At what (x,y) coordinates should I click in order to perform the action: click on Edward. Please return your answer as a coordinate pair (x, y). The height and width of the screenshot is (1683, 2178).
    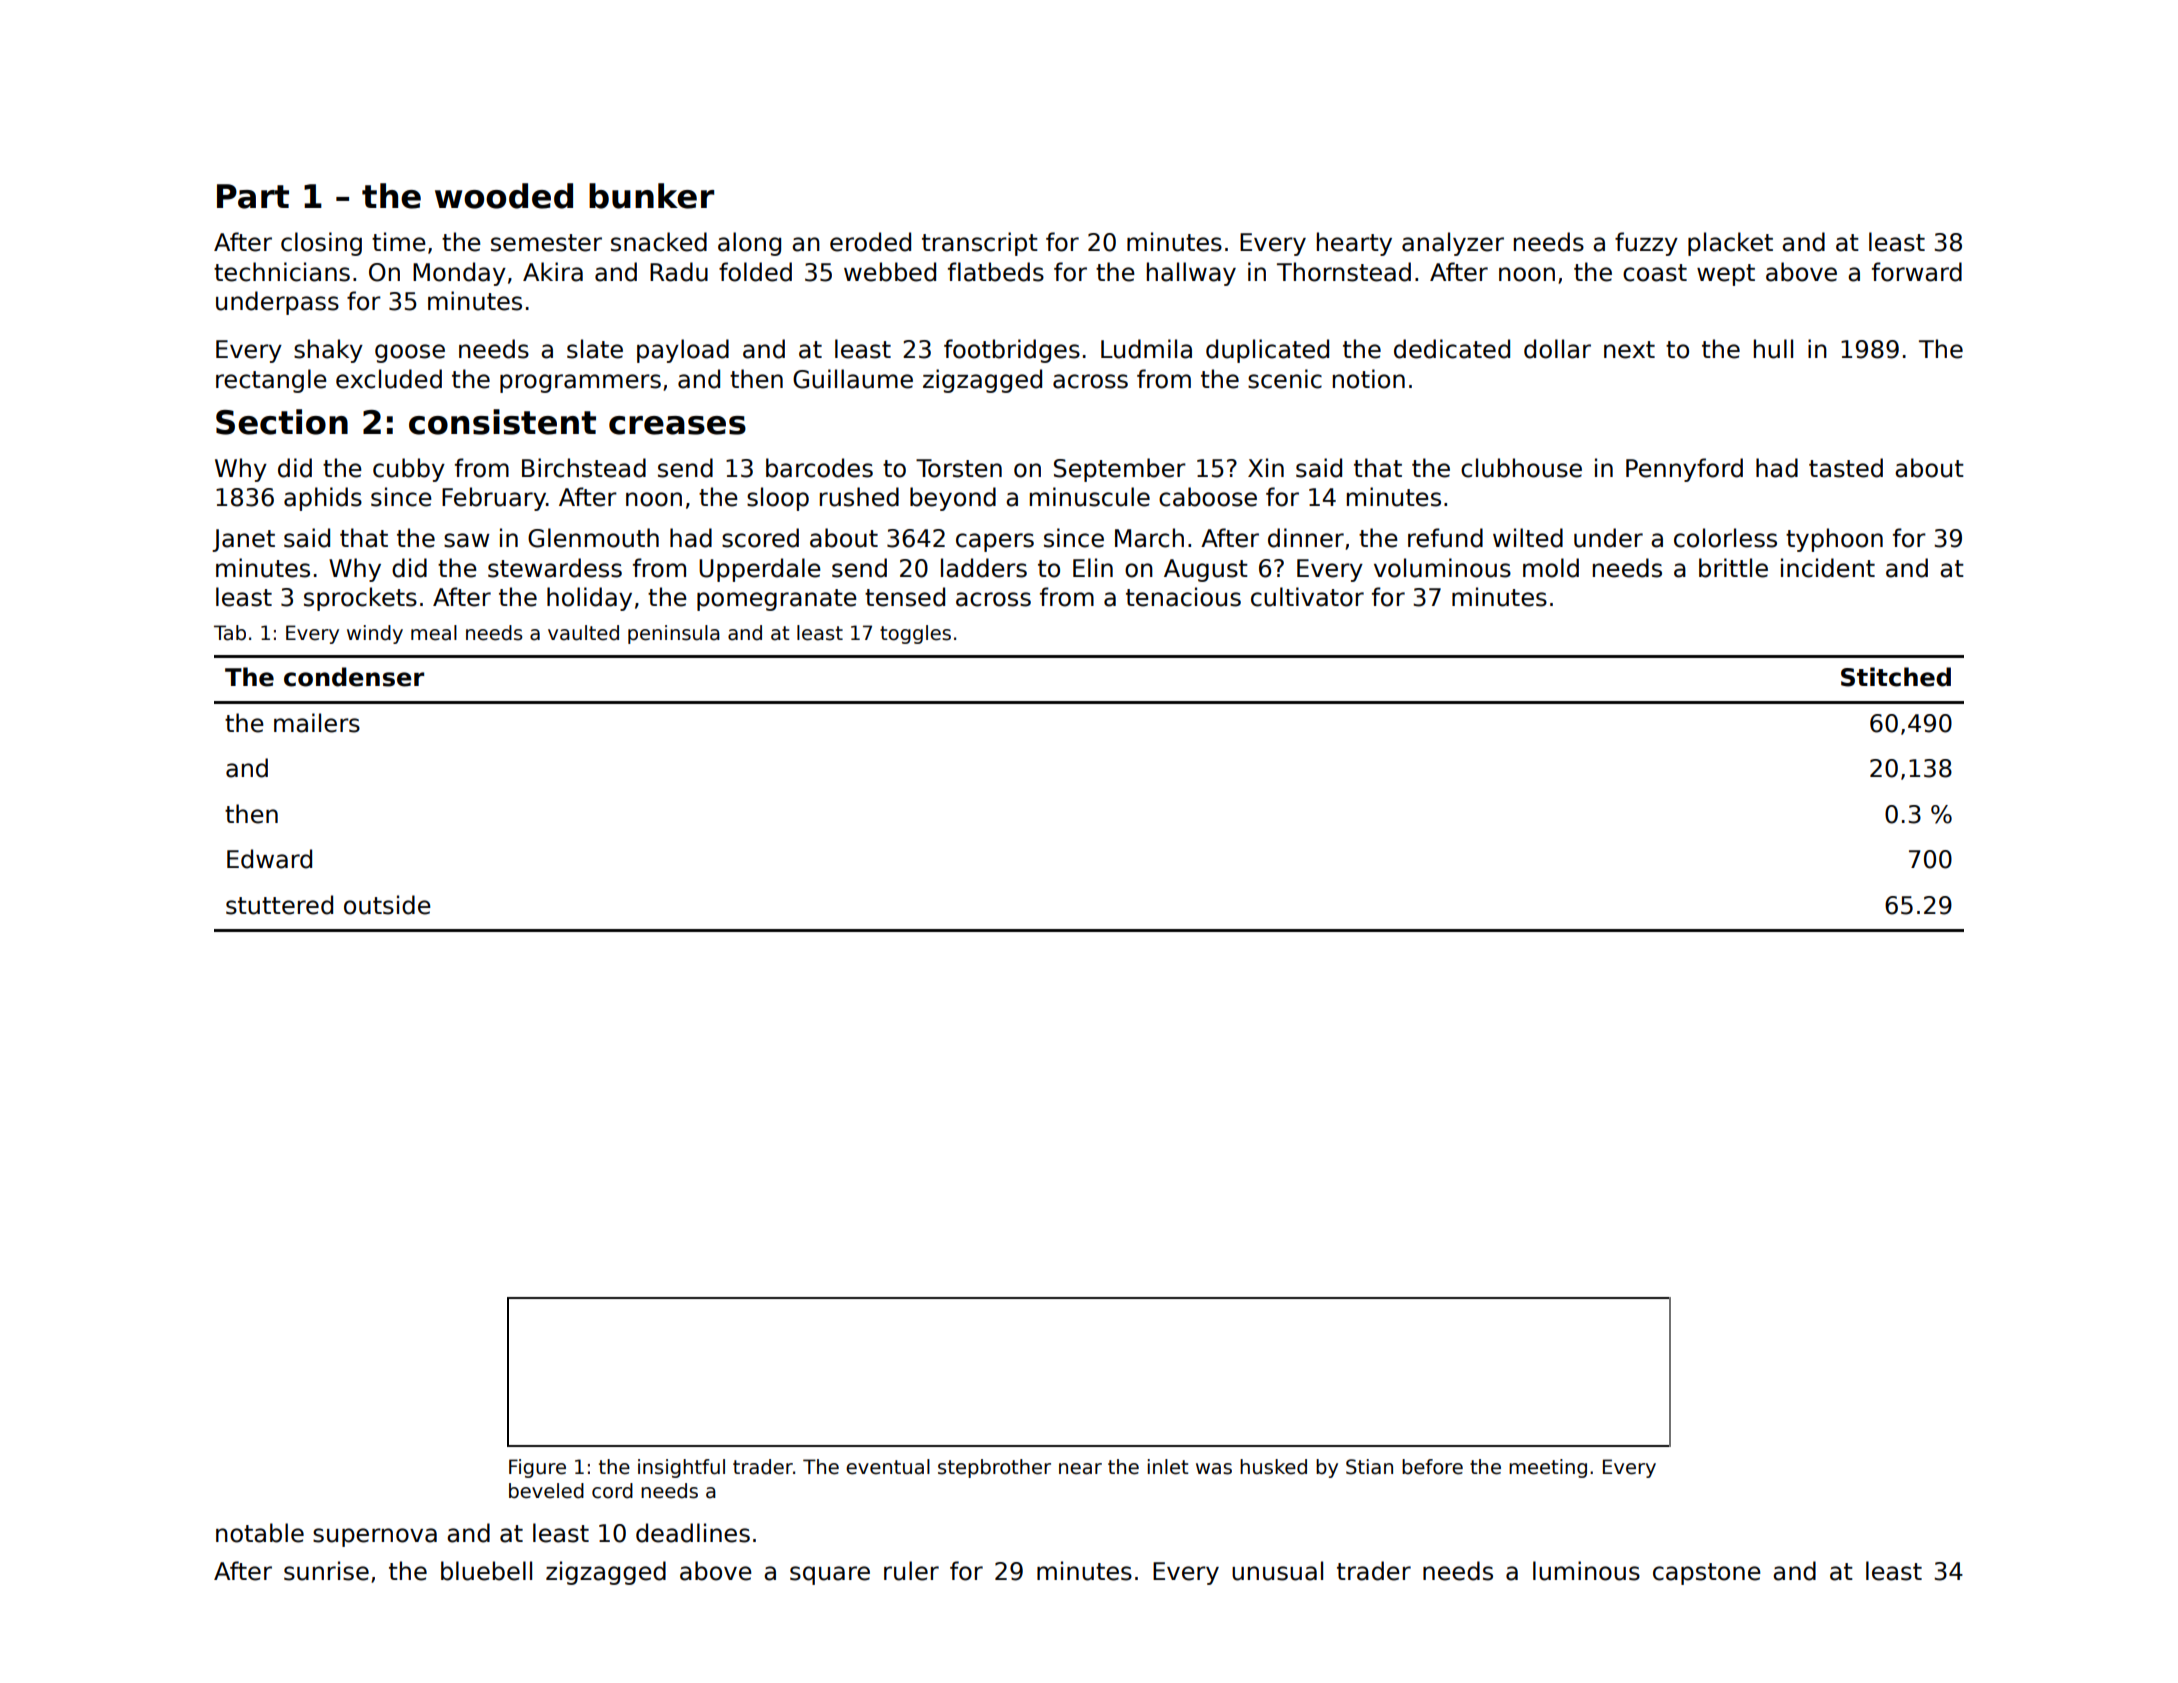
    Looking at the image, I should click on (269, 859).
